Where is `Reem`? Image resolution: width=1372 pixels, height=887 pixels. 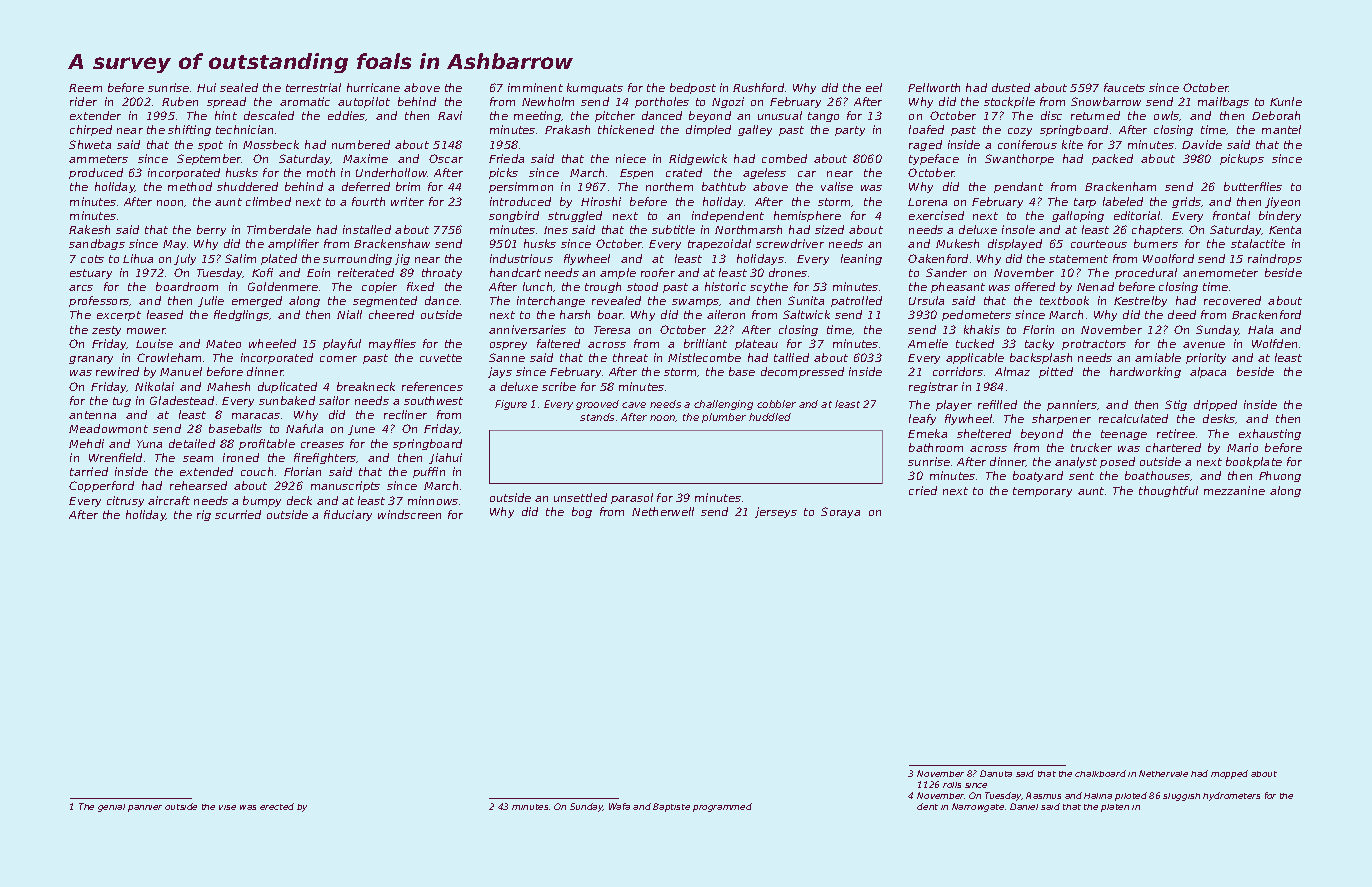 Reem is located at coordinates (85, 88).
